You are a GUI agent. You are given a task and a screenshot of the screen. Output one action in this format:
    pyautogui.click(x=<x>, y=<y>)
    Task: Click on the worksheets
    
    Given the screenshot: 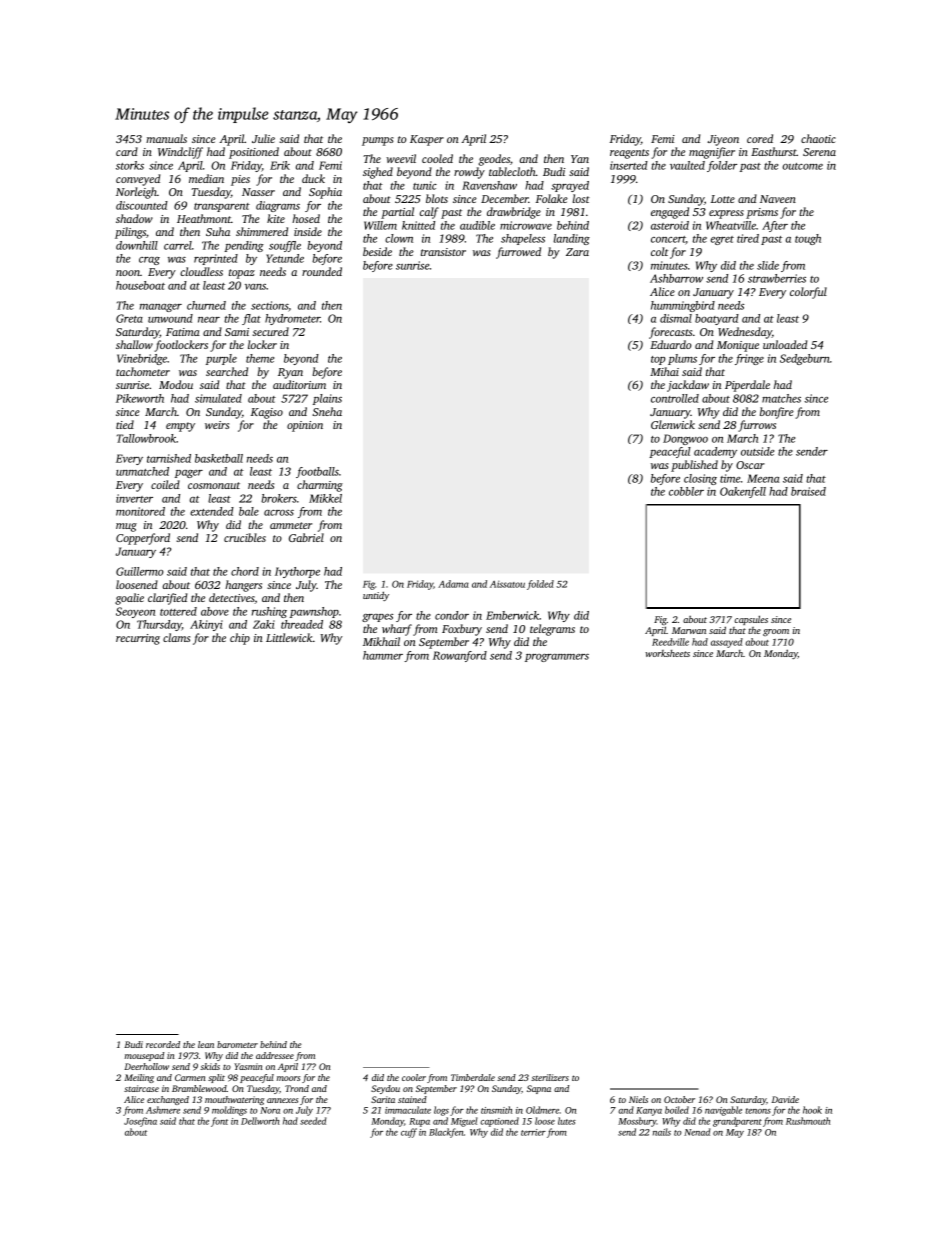 What is the action you would take?
    pyautogui.click(x=668, y=653)
